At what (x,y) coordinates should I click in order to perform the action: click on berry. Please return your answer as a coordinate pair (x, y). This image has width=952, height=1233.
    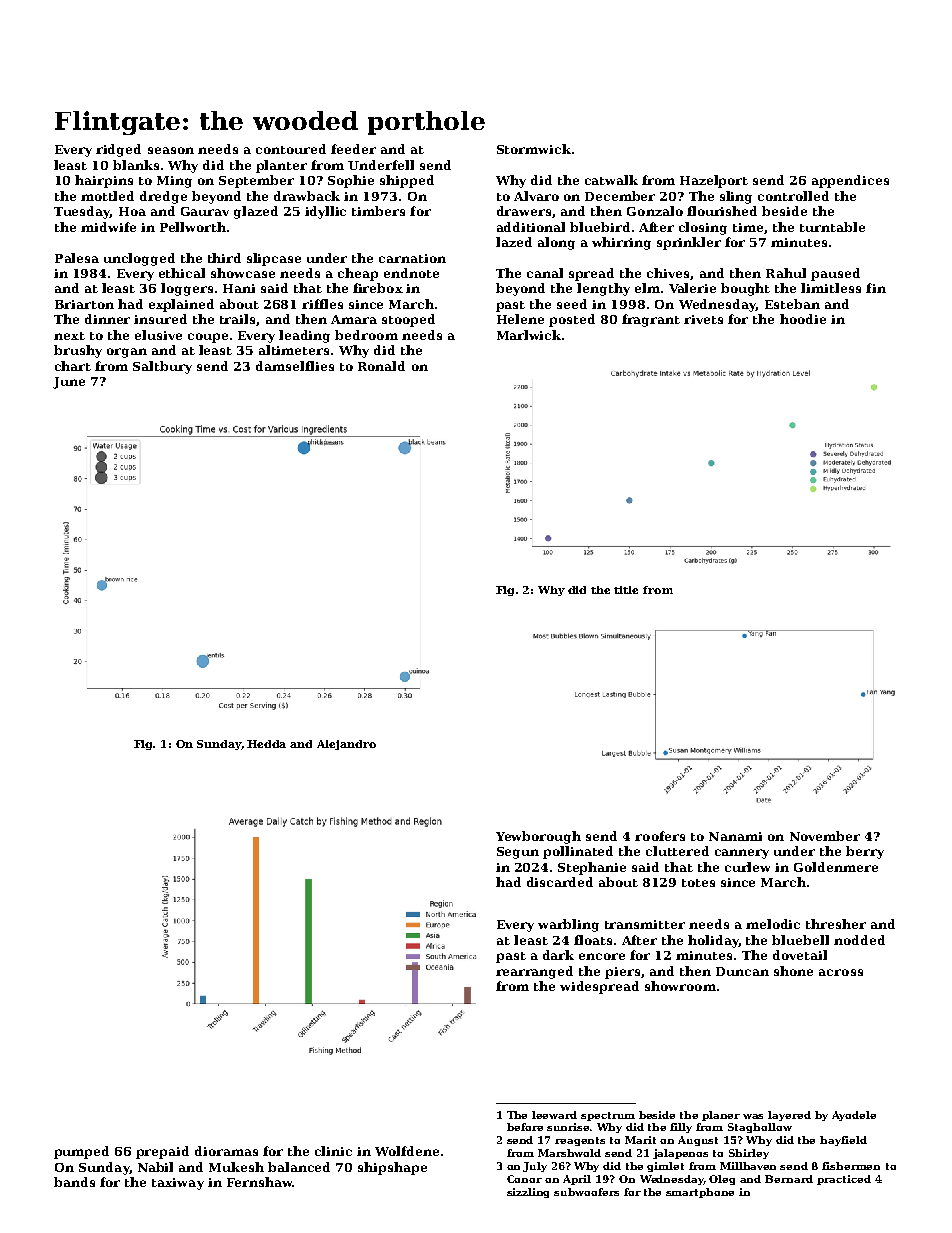
    Looking at the image, I should click on (865, 852).
